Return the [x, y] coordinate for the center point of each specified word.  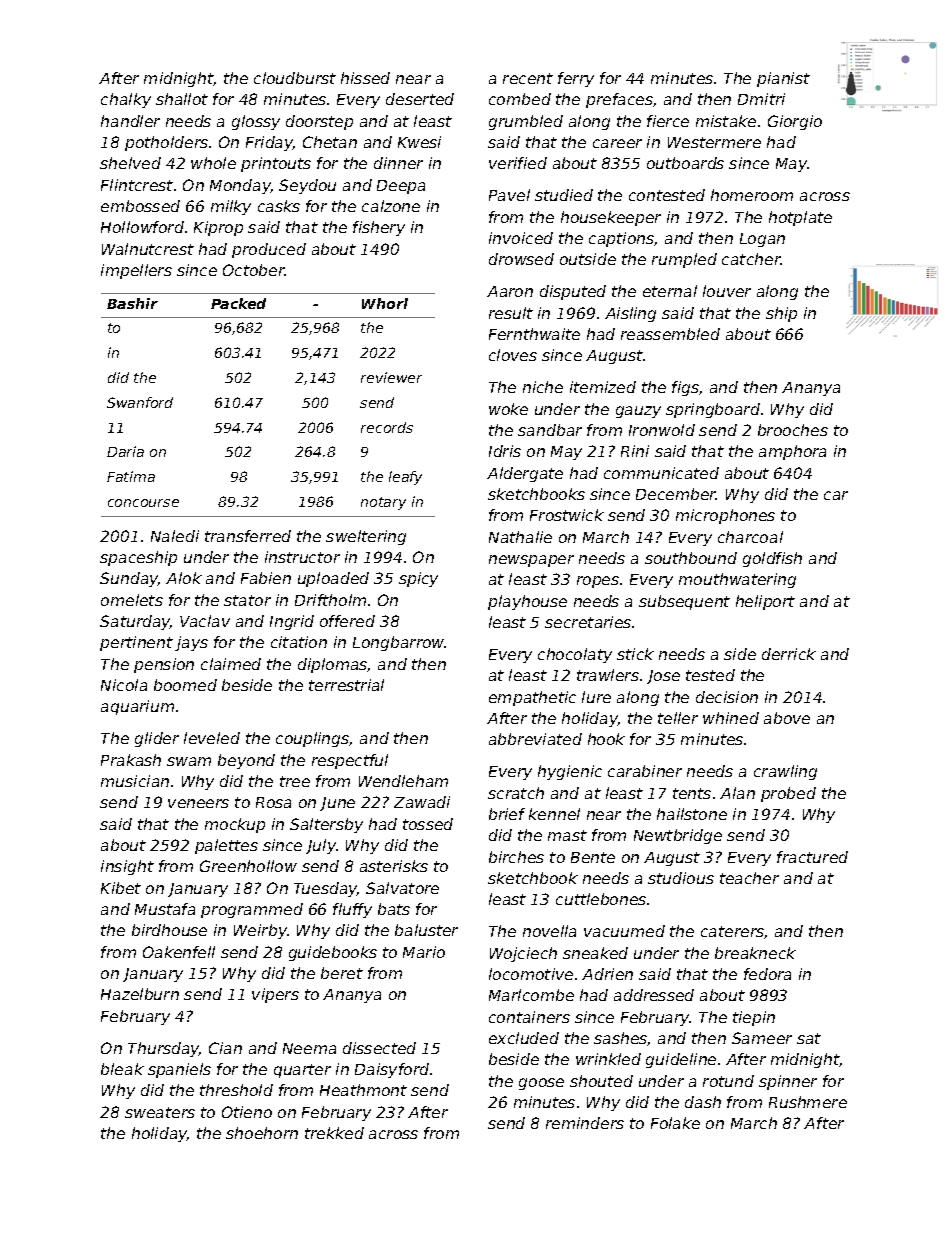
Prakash [131, 760]
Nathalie [520, 537]
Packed [238, 303]
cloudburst [295, 78]
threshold [236, 1090]
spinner [788, 1082]
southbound [691, 558]
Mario [424, 952]
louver [727, 291]
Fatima [131, 476]
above [787, 718]
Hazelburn [140, 994]
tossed [428, 824]
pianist [783, 79]
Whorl [385, 303]
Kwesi [419, 142]
